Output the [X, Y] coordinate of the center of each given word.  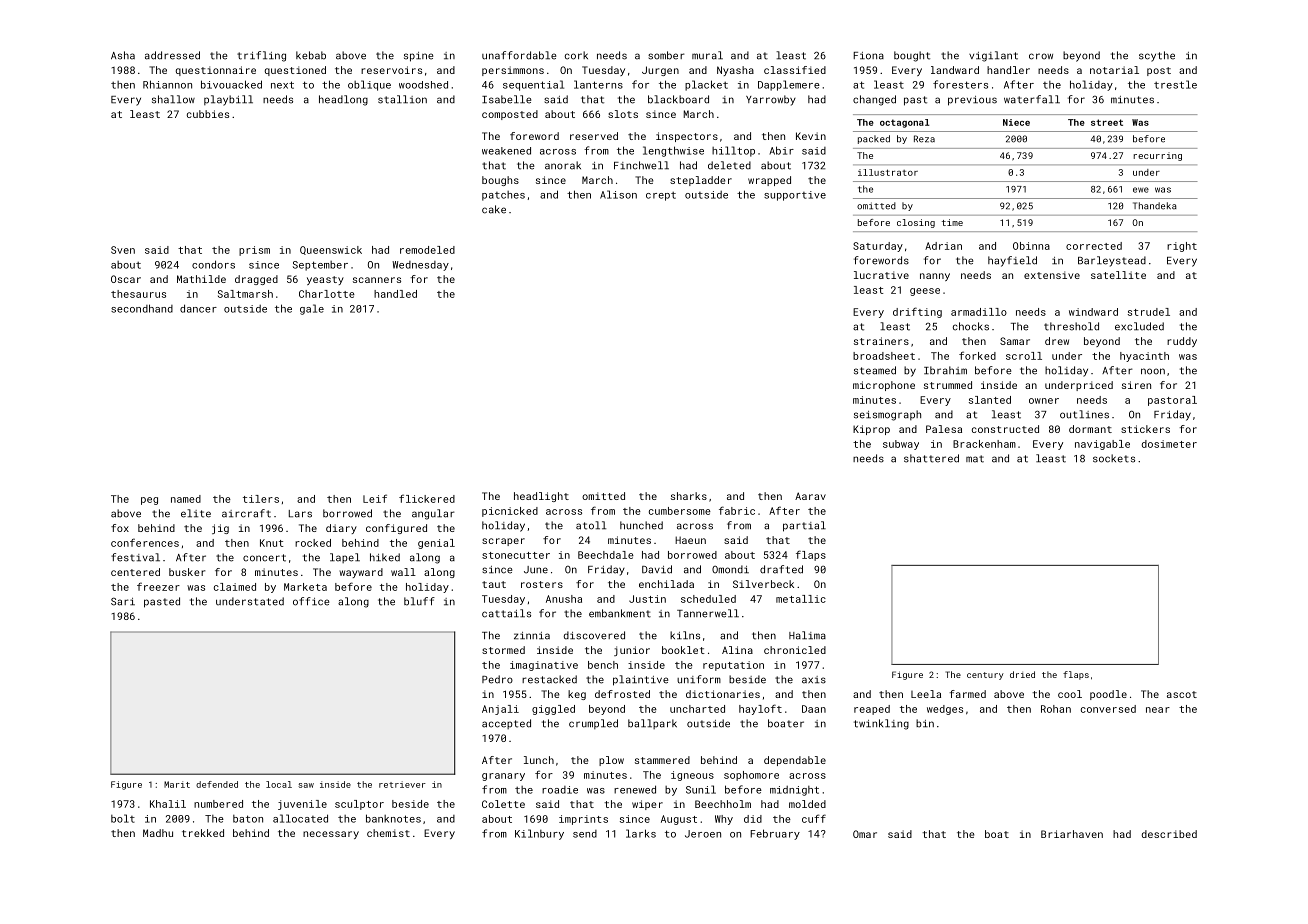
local [279, 784]
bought [912, 56]
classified [795, 70]
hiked [385, 557]
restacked [549, 679]
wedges [945, 710]
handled [395, 294]
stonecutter [516, 555]
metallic [801, 599]
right [1182, 247]
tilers [261, 499]
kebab [311, 55]
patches [503, 196]
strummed [948, 385]
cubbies [208, 114]
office [311, 601]
